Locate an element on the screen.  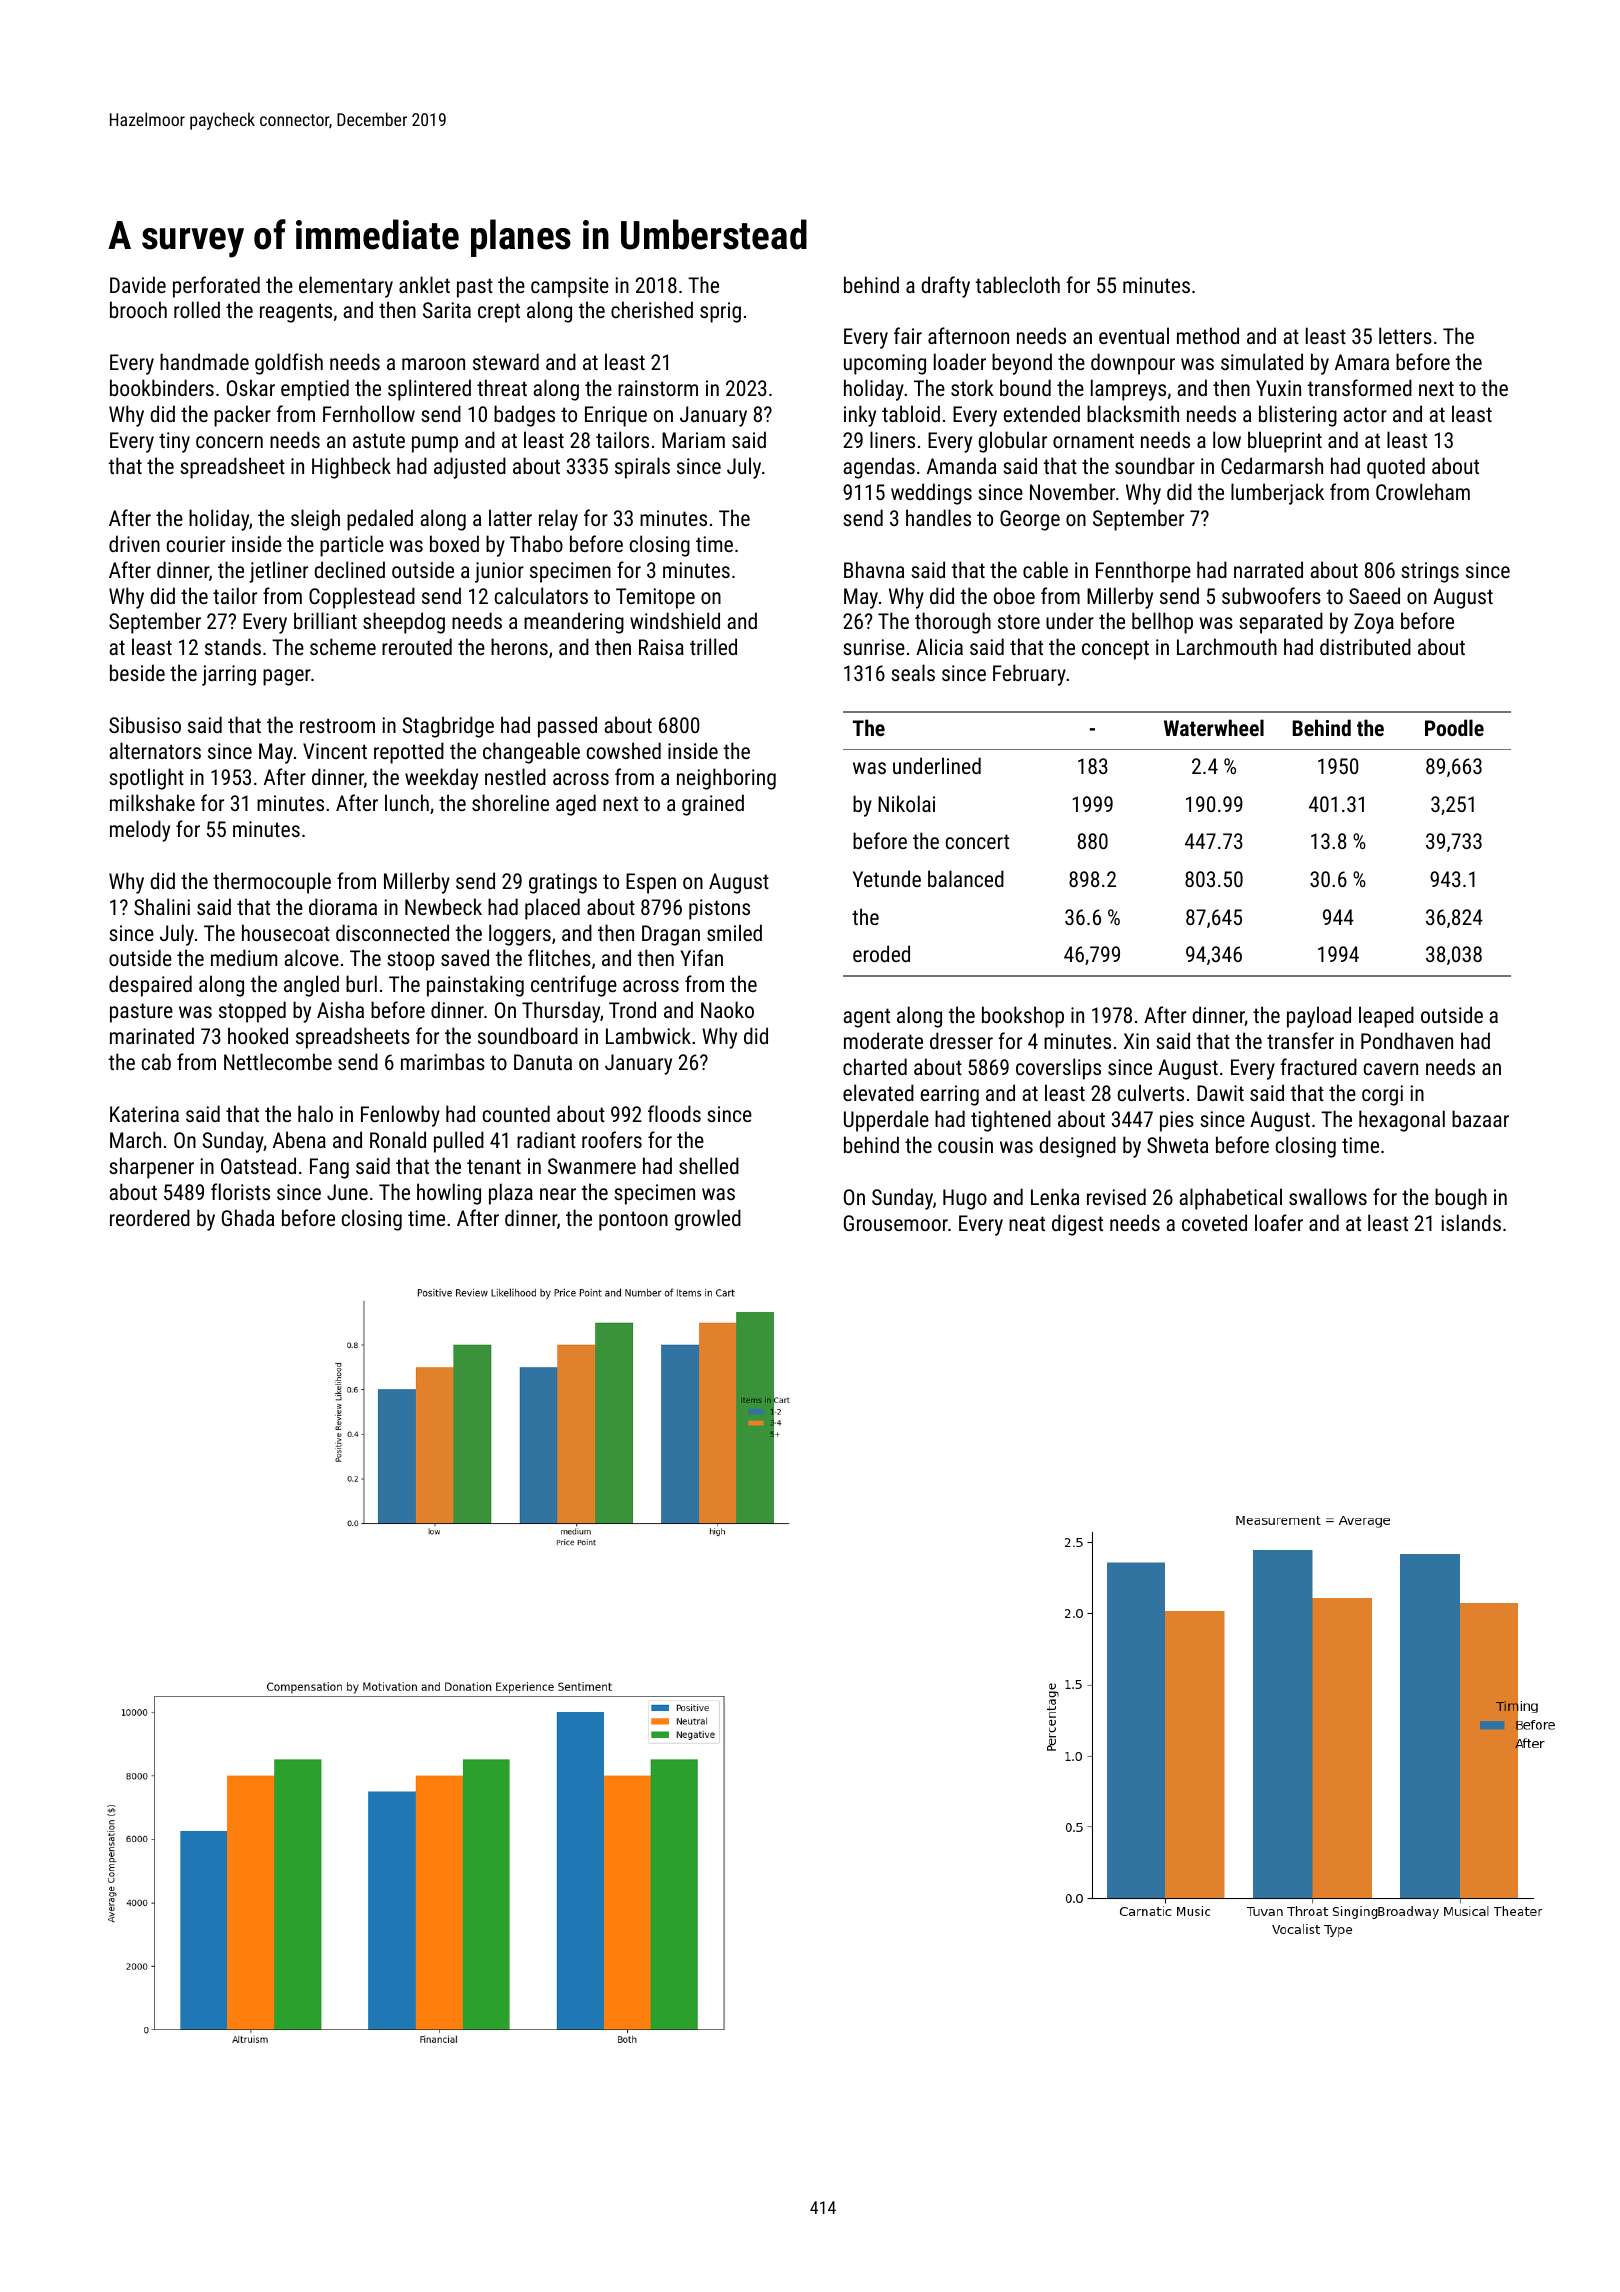
letters is located at coordinates (1405, 335).
